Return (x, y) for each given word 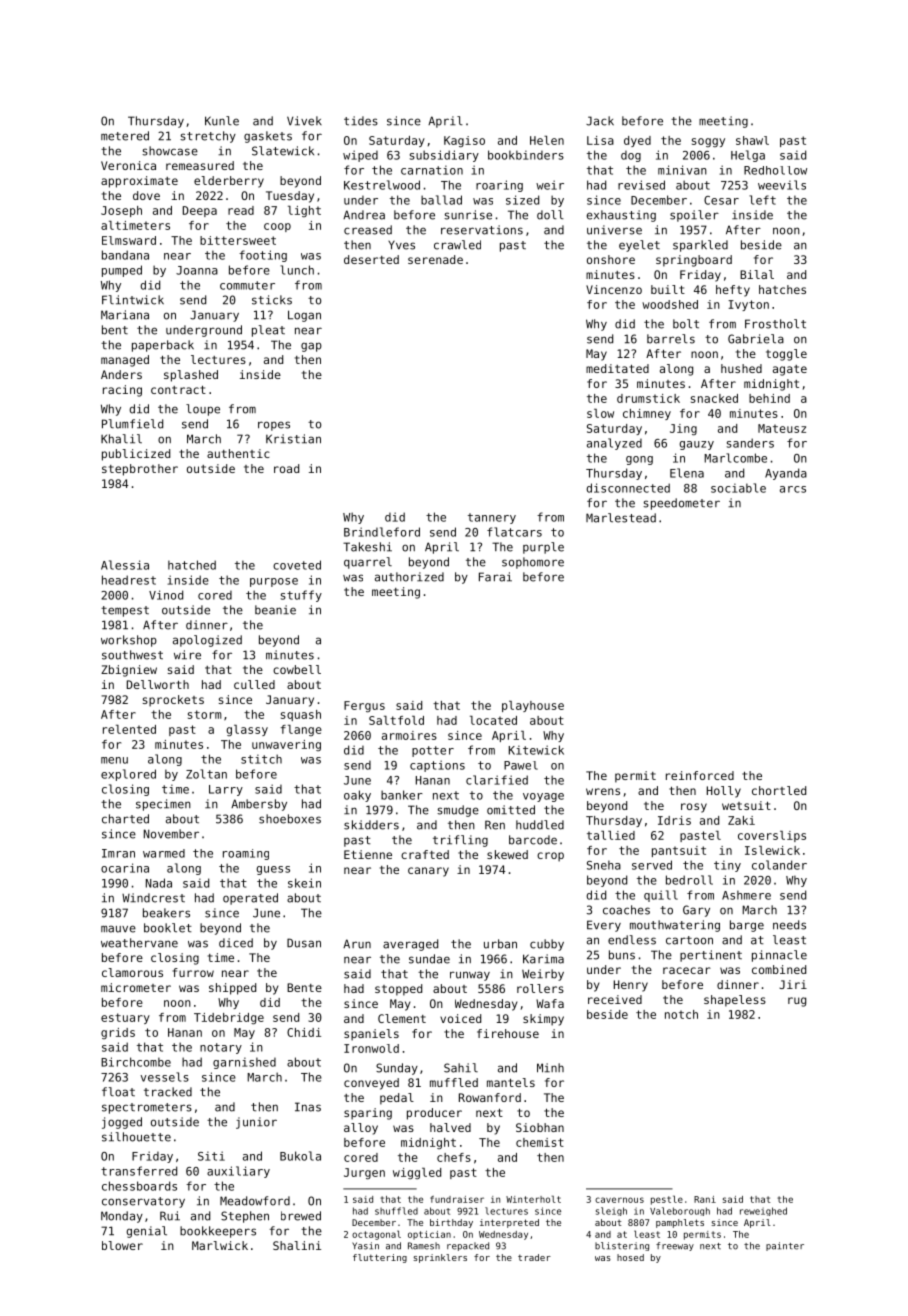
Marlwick (220, 1245)
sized (522, 200)
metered (125, 136)
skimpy (543, 1020)
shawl (752, 140)
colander (779, 865)
